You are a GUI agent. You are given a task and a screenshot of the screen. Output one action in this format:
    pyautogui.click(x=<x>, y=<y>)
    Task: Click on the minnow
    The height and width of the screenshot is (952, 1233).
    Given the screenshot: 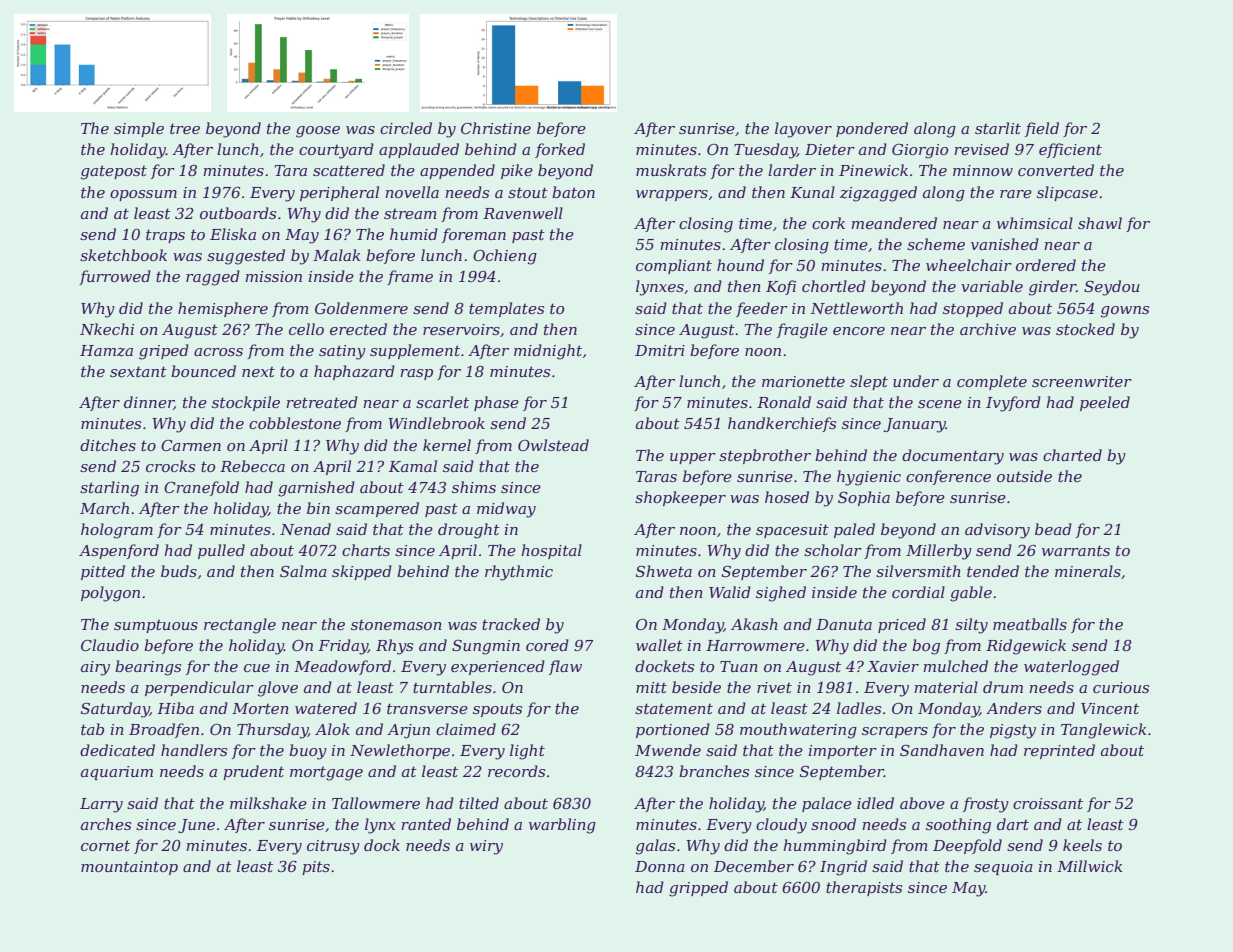 What is the action you would take?
    pyautogui.click(x=983, y=170)
